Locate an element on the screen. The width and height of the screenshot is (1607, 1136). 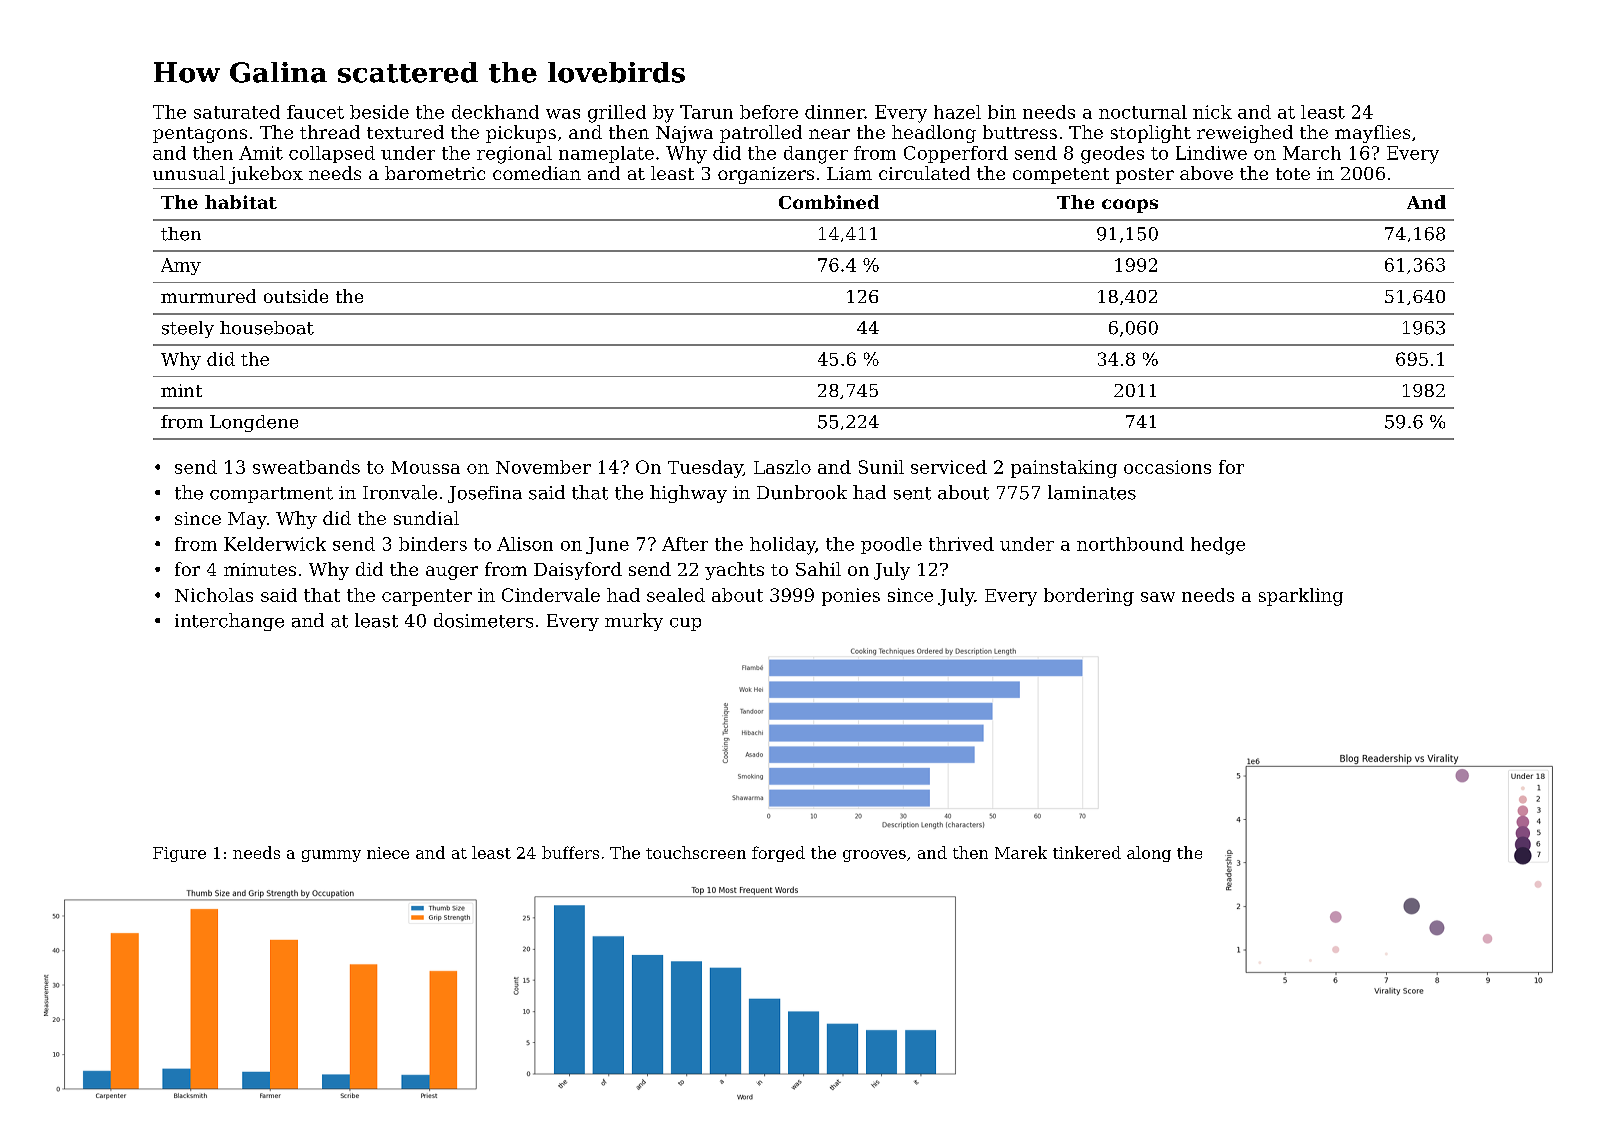
gummy is located at coordinates (331, 856).
